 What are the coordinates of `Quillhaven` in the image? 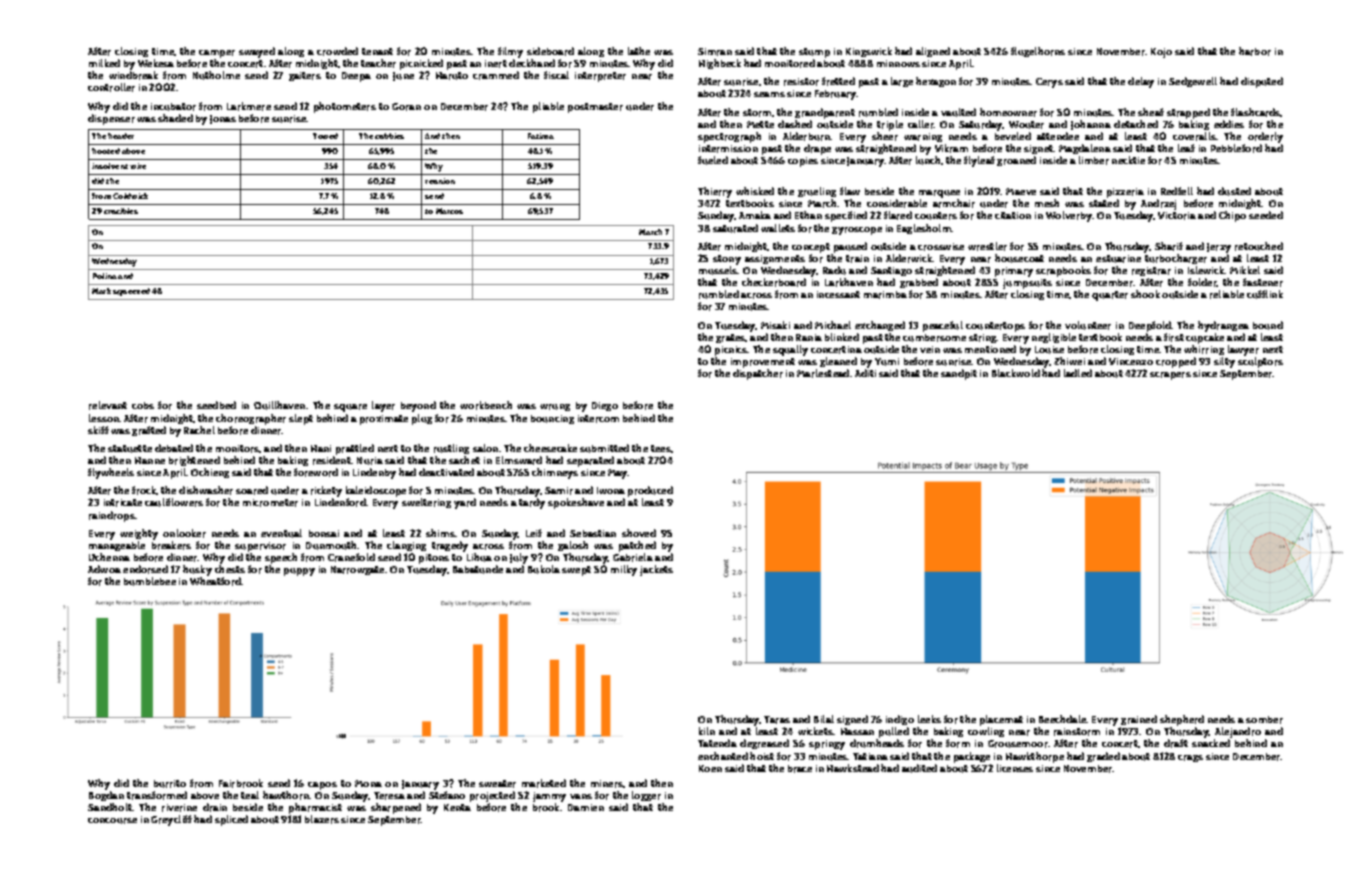 It's located at (279, 405).
